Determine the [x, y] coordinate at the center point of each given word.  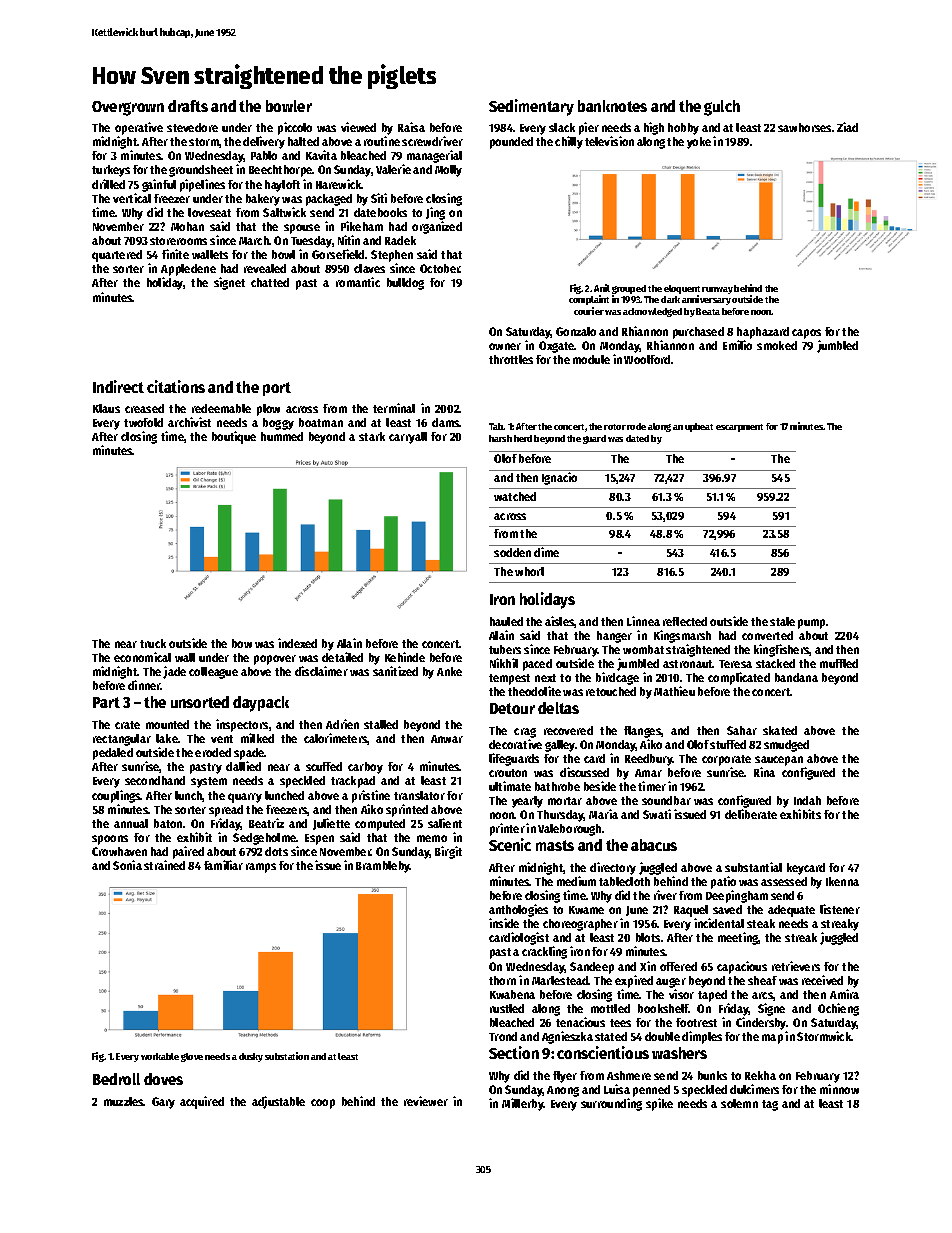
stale [782, 621]
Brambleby [383, 867]
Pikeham [362, 226]
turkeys [111, 171]
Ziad [847, 127]
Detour [512, 708]
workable [160, 1056]
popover [275, 660]
